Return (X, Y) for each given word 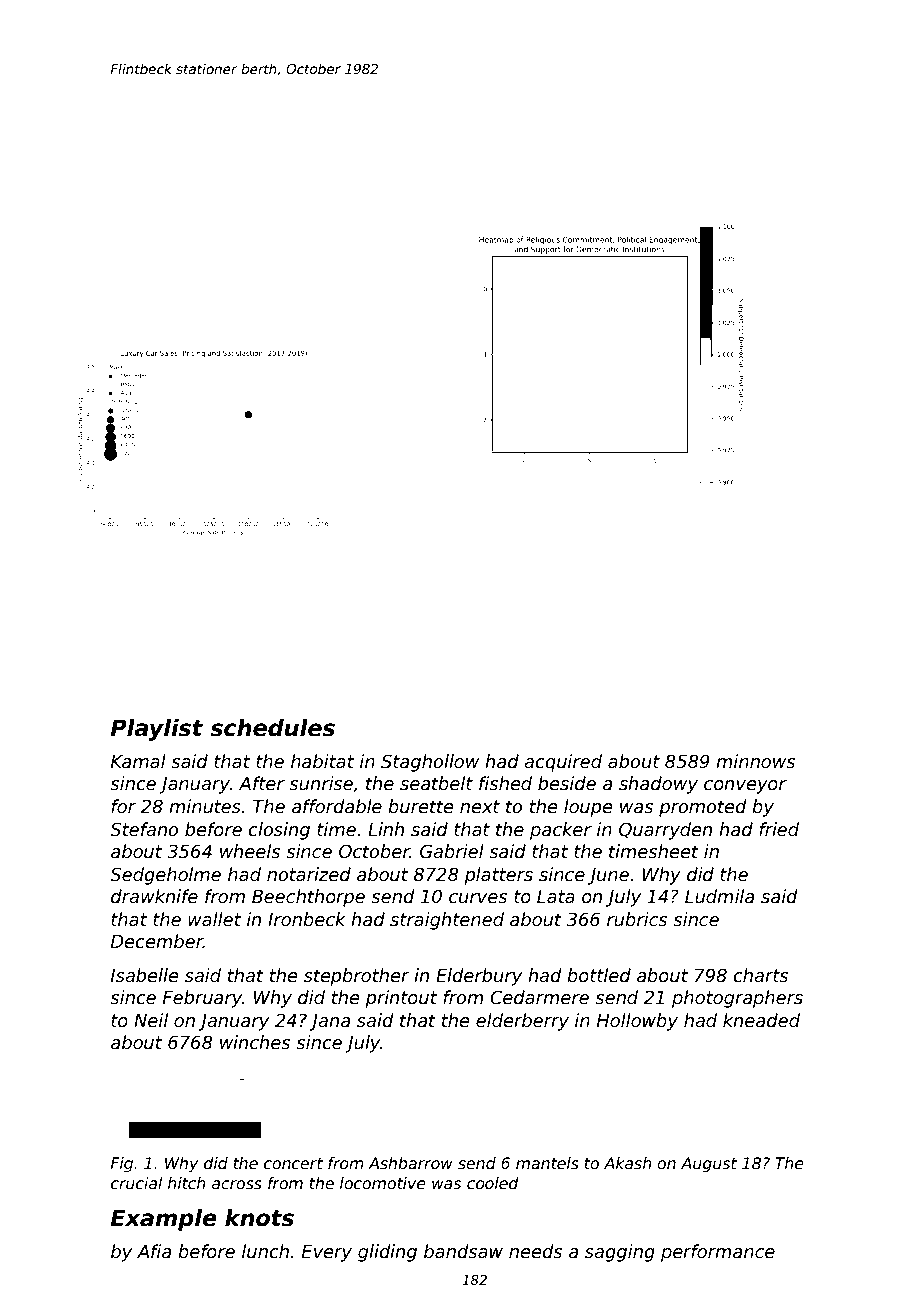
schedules (272, 728)
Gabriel (452, 851)
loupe (588, 808)
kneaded (761, 1020)
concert (293, 1164)
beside (567, 783)
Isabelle (145, 975)
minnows (755, 761)
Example (164, 1220)
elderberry (522, 1022)
